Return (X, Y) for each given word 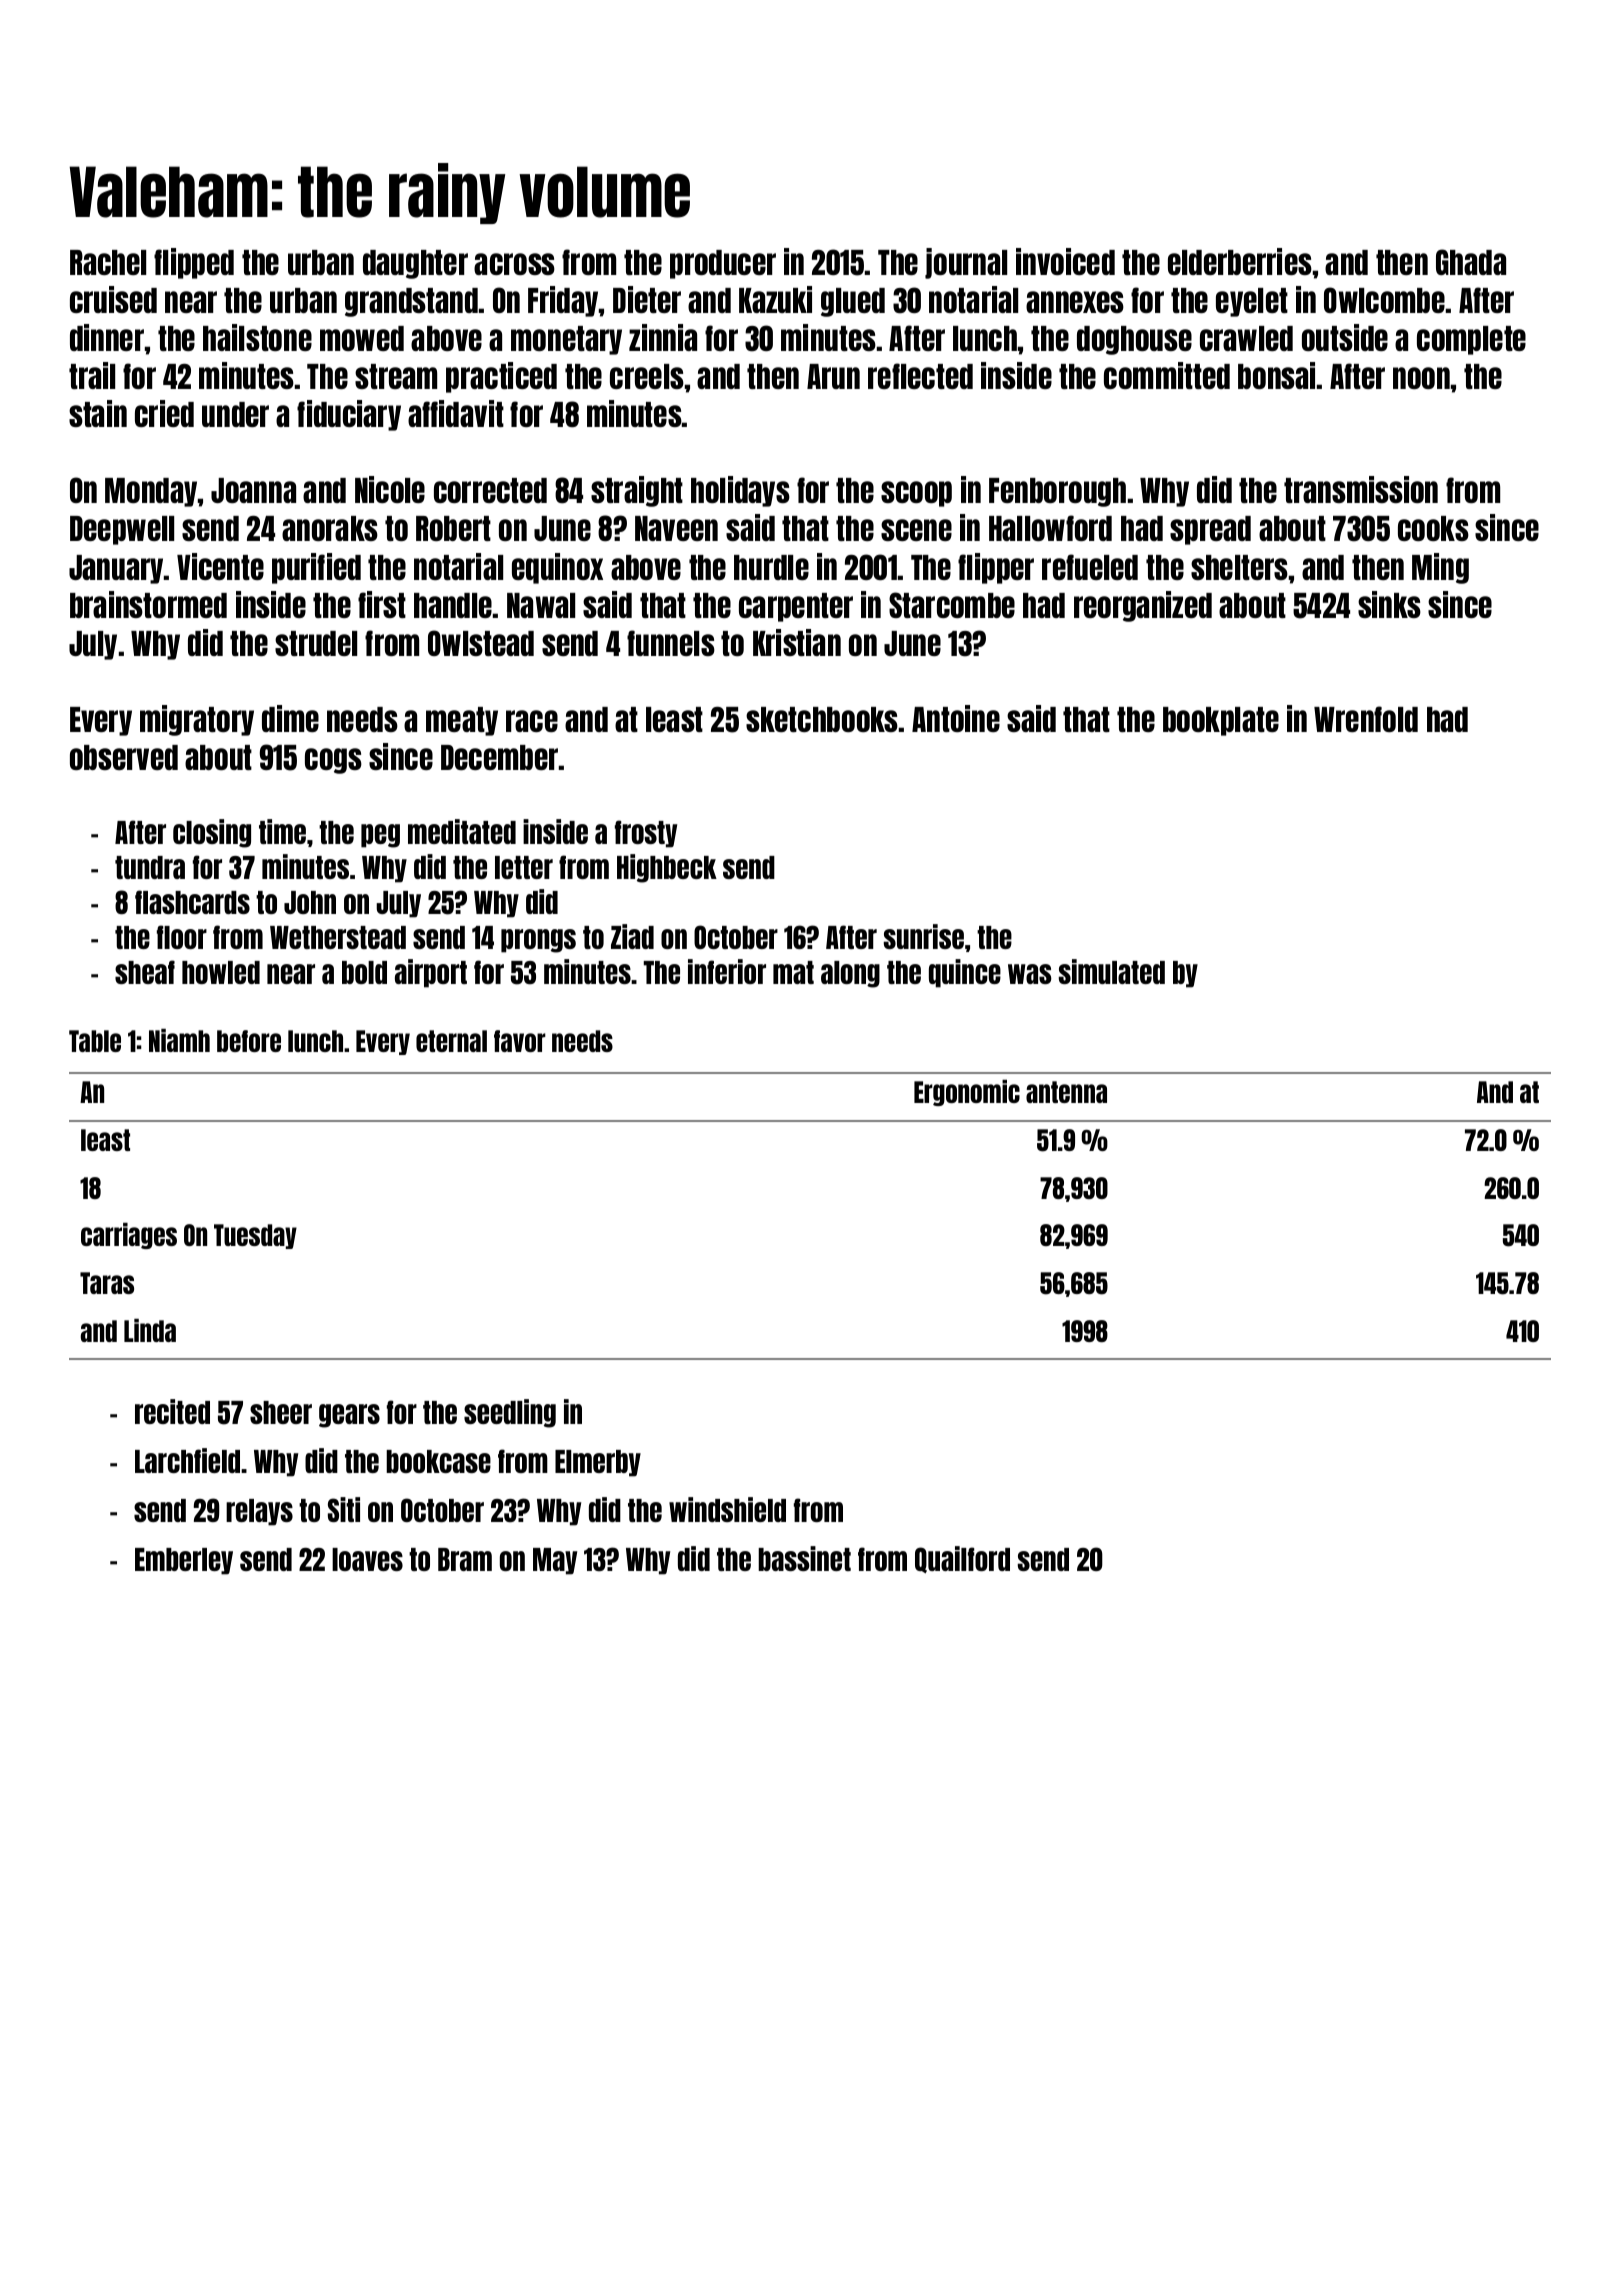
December (499, 757)
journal (966, 263)
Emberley (184, 1561)
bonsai (1276, 375)
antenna (1066, 1092)
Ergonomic (967, 1093)
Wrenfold (1366, 719)
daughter (415, 264)
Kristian (797, 642)
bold (364, 972)
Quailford (962, 1559)
